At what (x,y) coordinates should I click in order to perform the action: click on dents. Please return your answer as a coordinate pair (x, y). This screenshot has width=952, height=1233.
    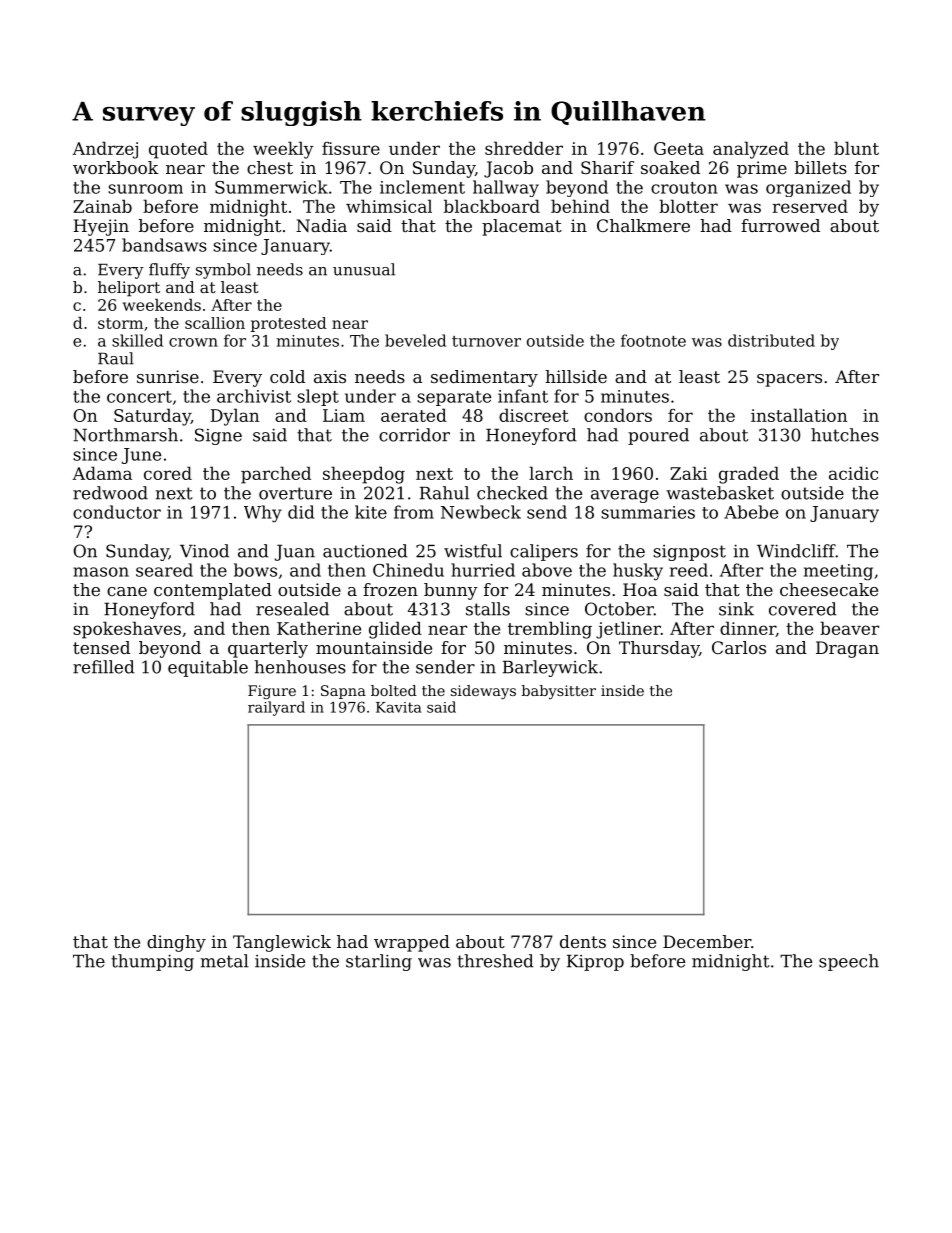
    Looking at the image, I should click on (583, 941).
